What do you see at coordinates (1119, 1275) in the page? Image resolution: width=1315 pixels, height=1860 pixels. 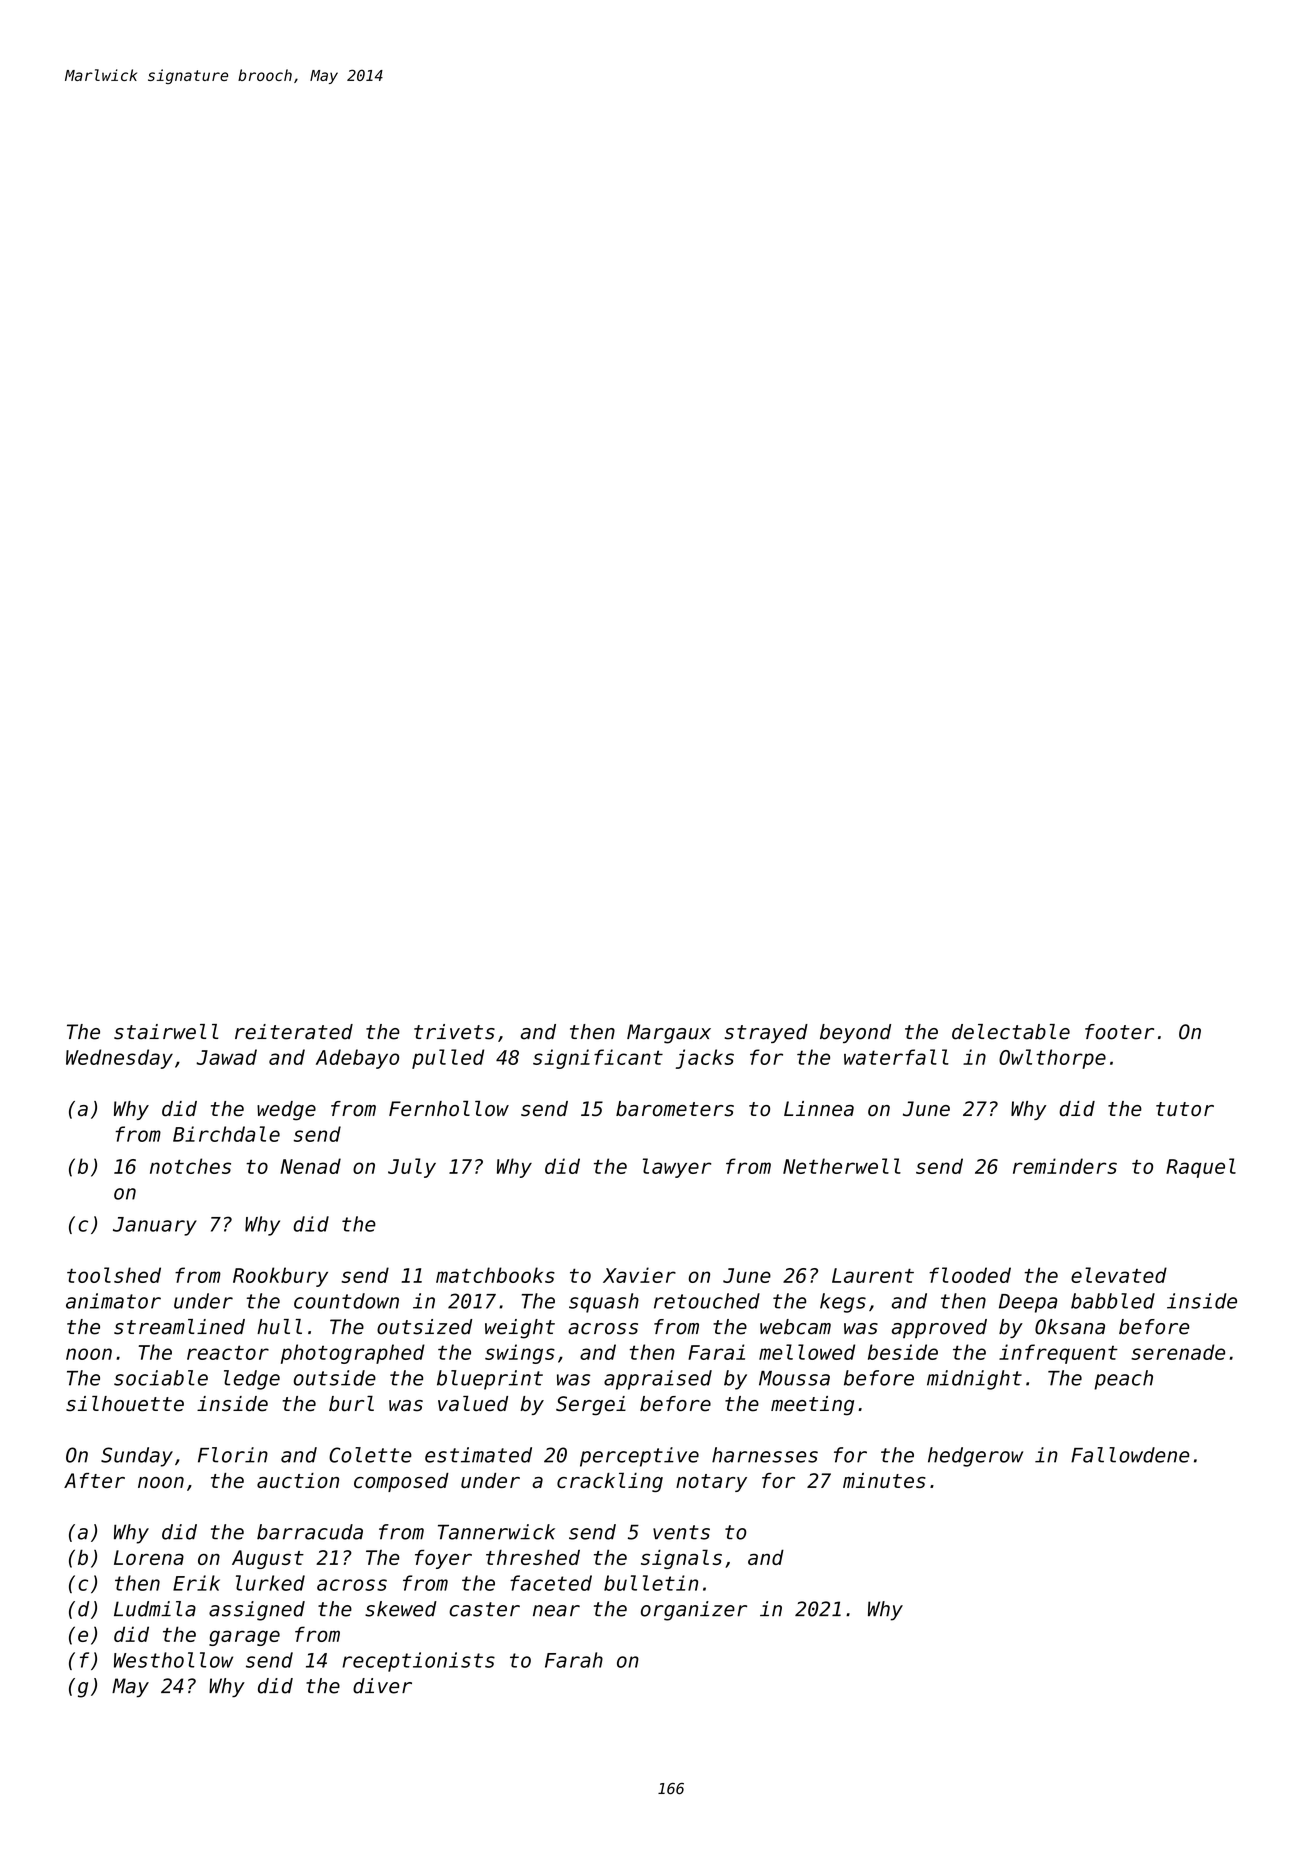 I see `elevated` at bounding box center [1119, 1275].
